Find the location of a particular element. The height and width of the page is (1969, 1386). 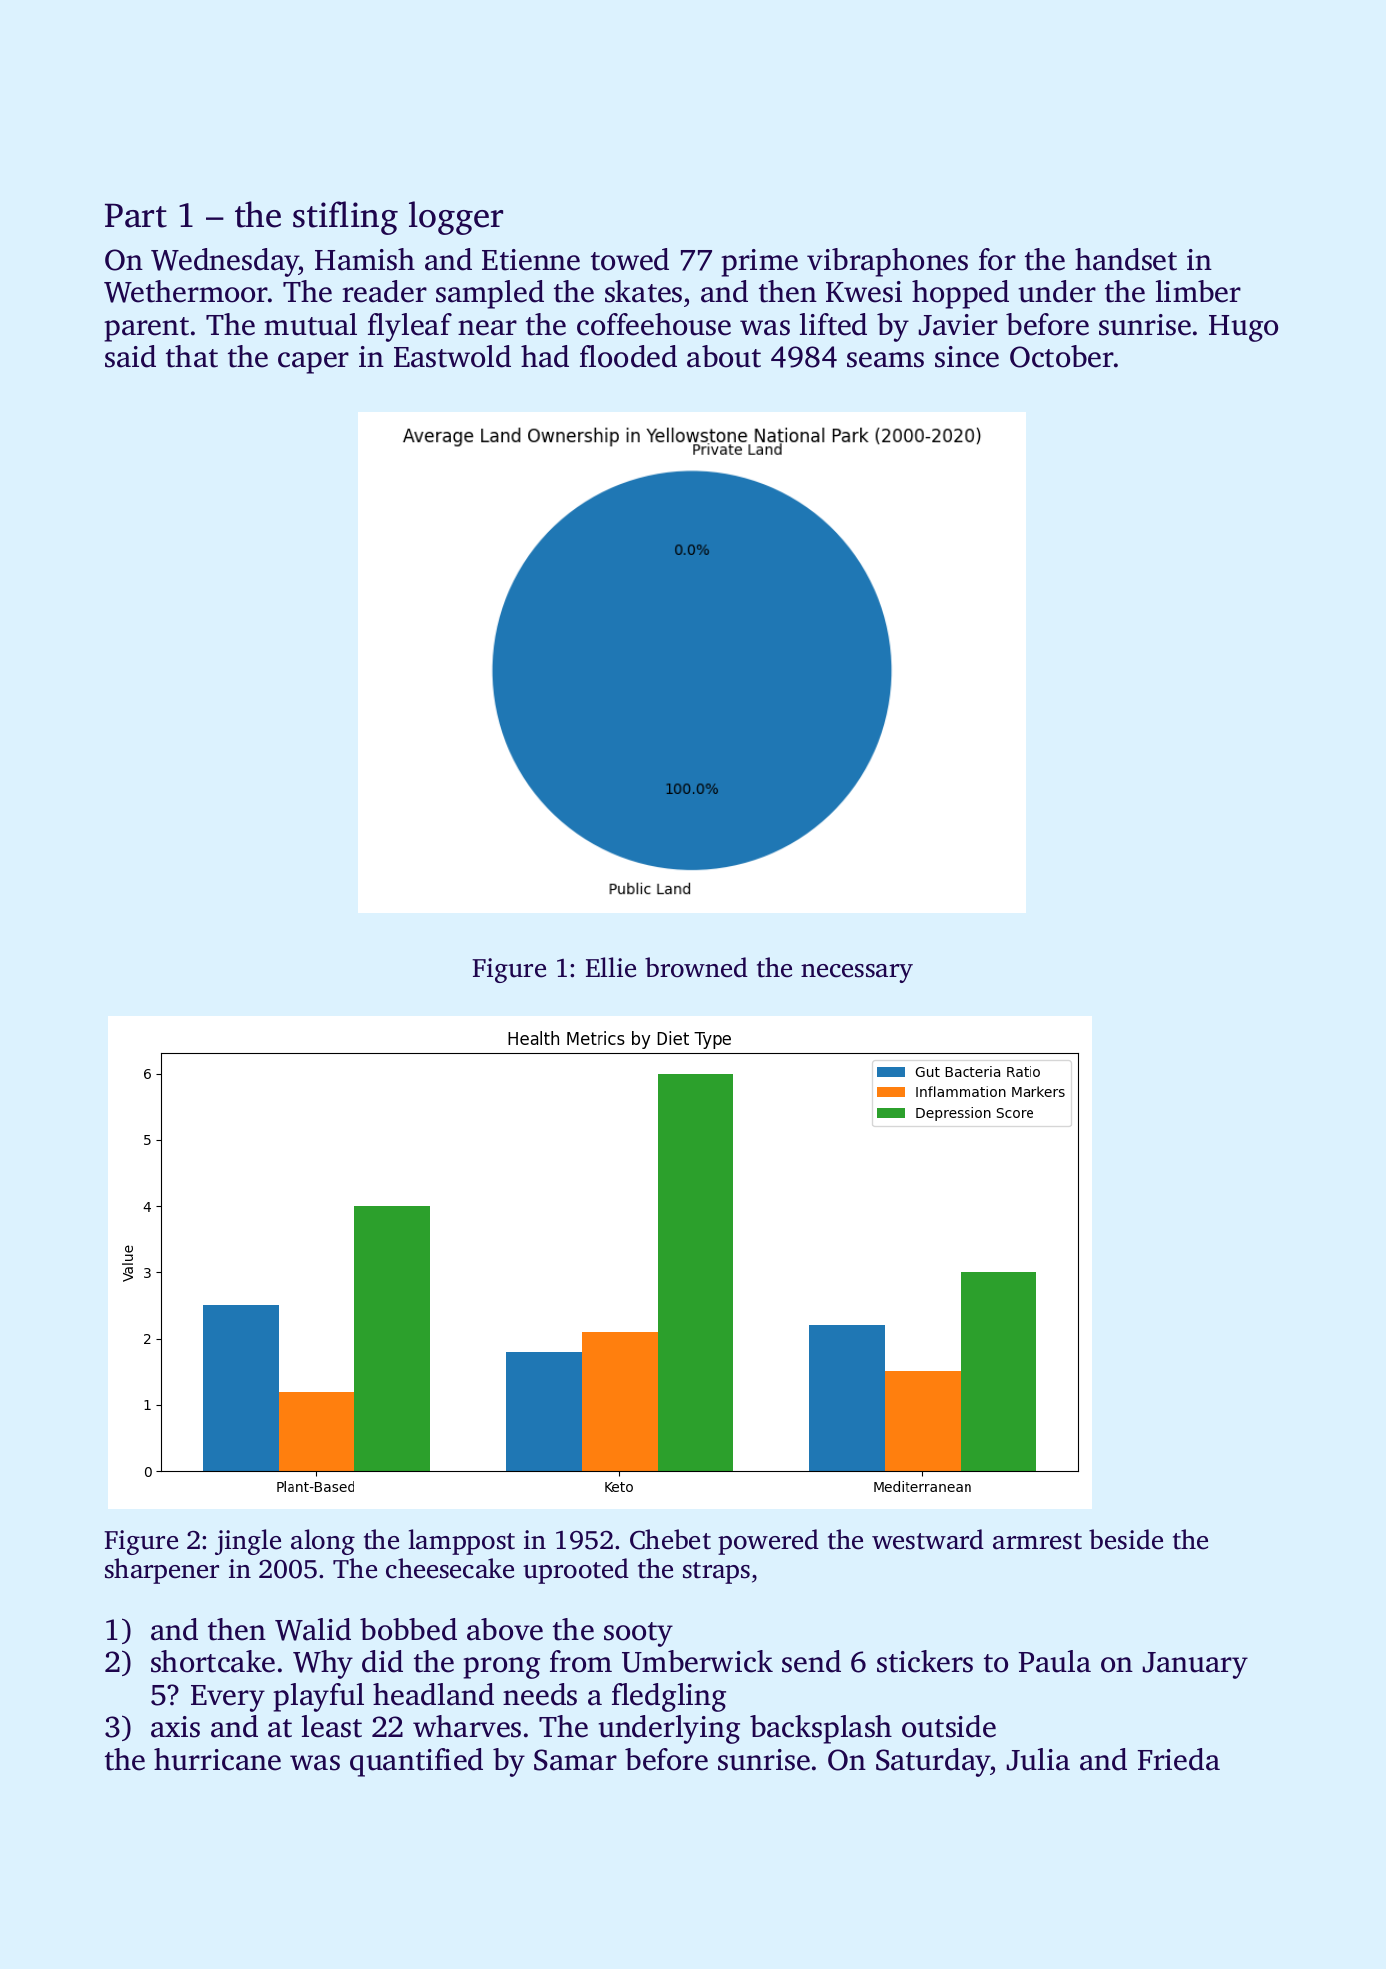

handset is located at coordinates (1126, 259).
